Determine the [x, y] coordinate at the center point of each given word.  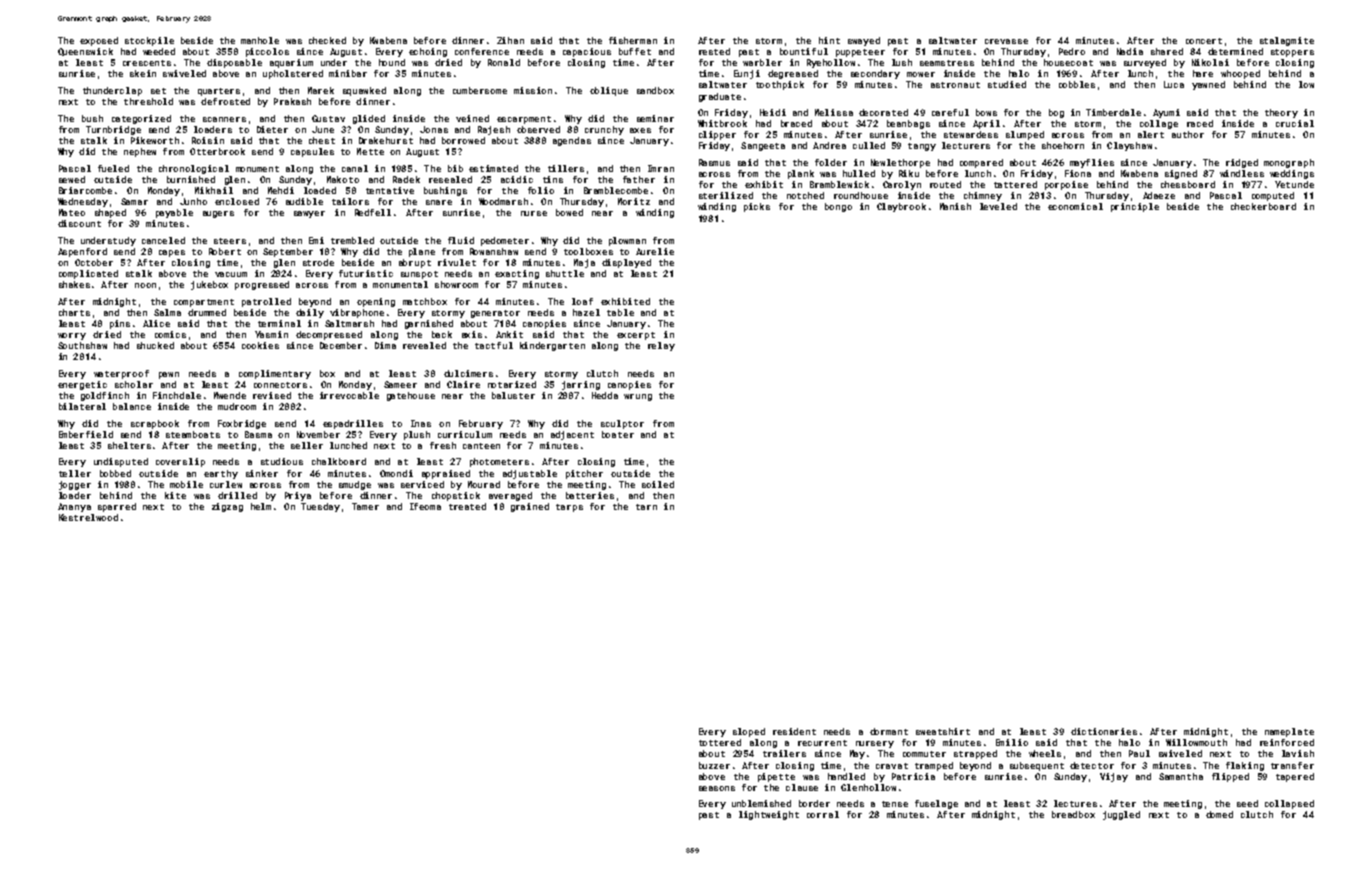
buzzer [714, 765]
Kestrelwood [88, 517]
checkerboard [1263, 206]
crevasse [1006, 41]
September [288, 252]
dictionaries [1104, 731]
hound [392, 62]
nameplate [1289, 732]
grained [530, 507]
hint [829, 40]
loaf [582, 301]
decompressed [329, 335]
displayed [626, 263]
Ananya [74, 507]
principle [1135, 207]
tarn [646, 507]
